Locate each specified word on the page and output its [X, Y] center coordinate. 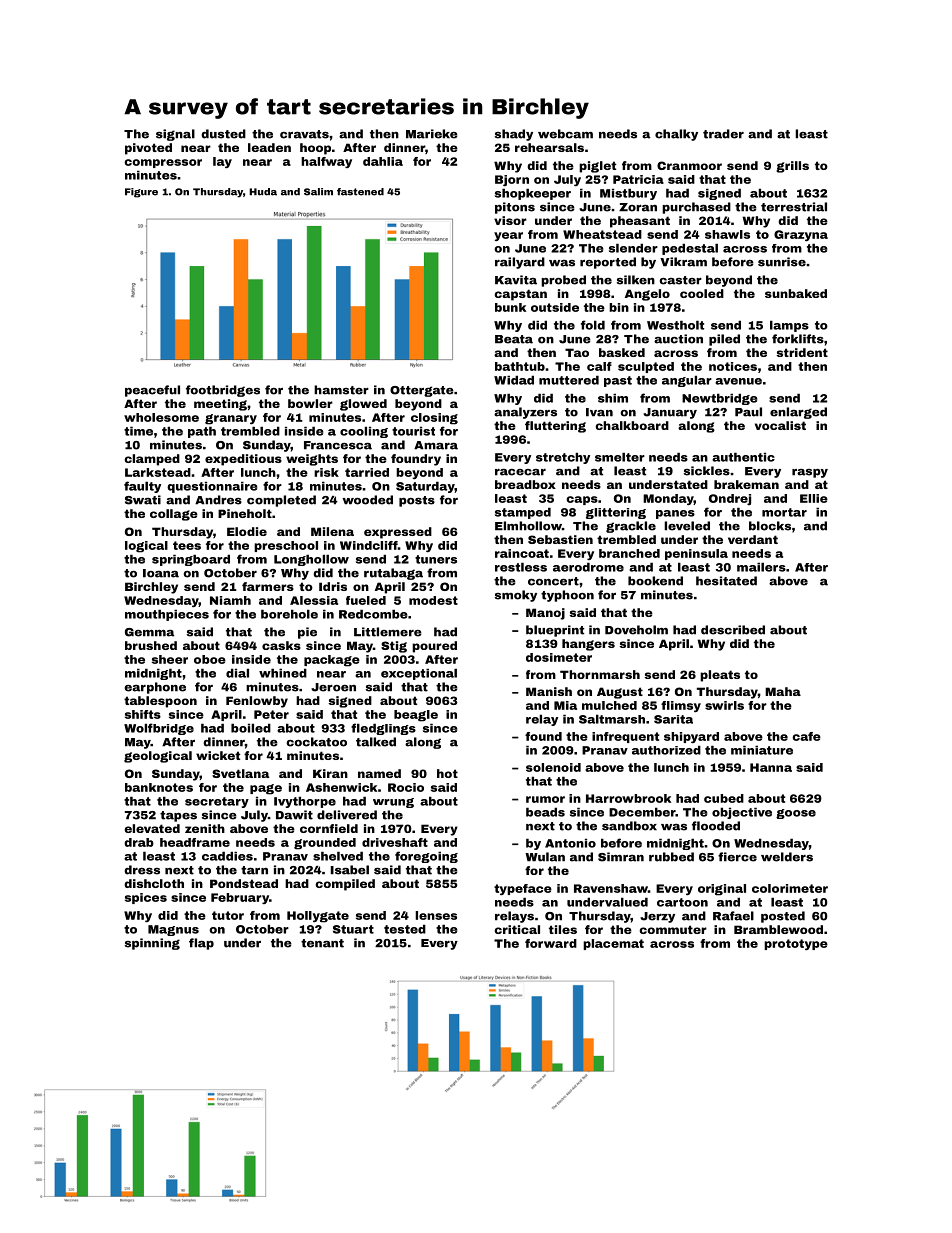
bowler [310, 403]
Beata [514, 339]
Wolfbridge [159, 729]
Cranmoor [689, 165]
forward [551, 943]
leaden [269, 147]
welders [787, 857]
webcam [565, 134]
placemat [613, 944]
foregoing [426, 857]
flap [201, 944]
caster [681, 280]
